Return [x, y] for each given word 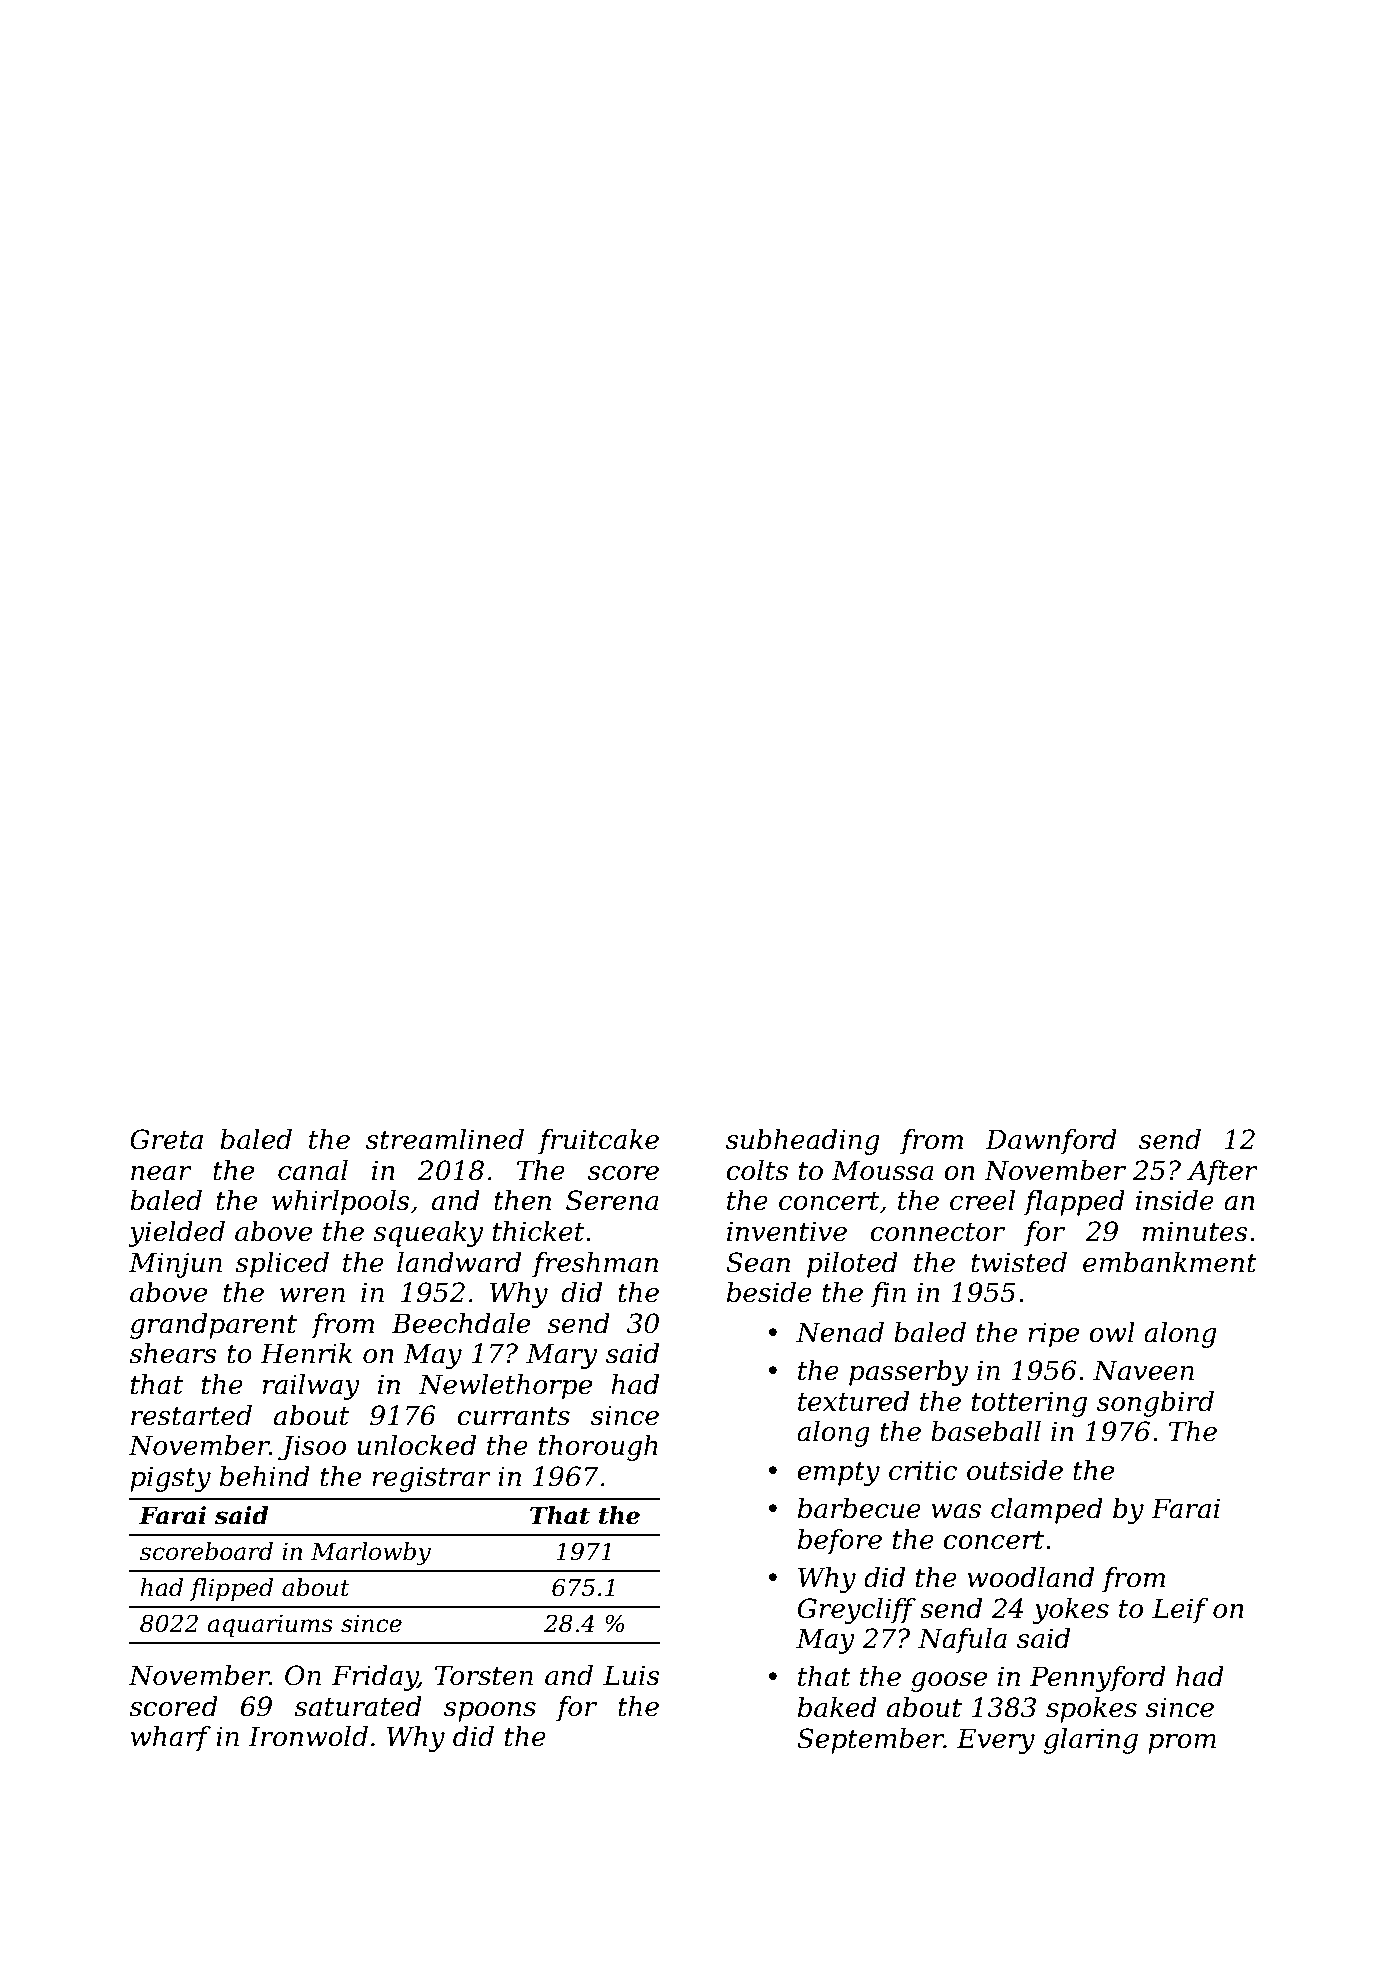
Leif [1180, 1611]
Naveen [1143, 1370]
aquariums [270, 1626]
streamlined [445, 1139]
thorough [598, 1448]
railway [311, 1387]
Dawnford [1051, 1142]
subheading [803, 1142]
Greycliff [857, 1611]
